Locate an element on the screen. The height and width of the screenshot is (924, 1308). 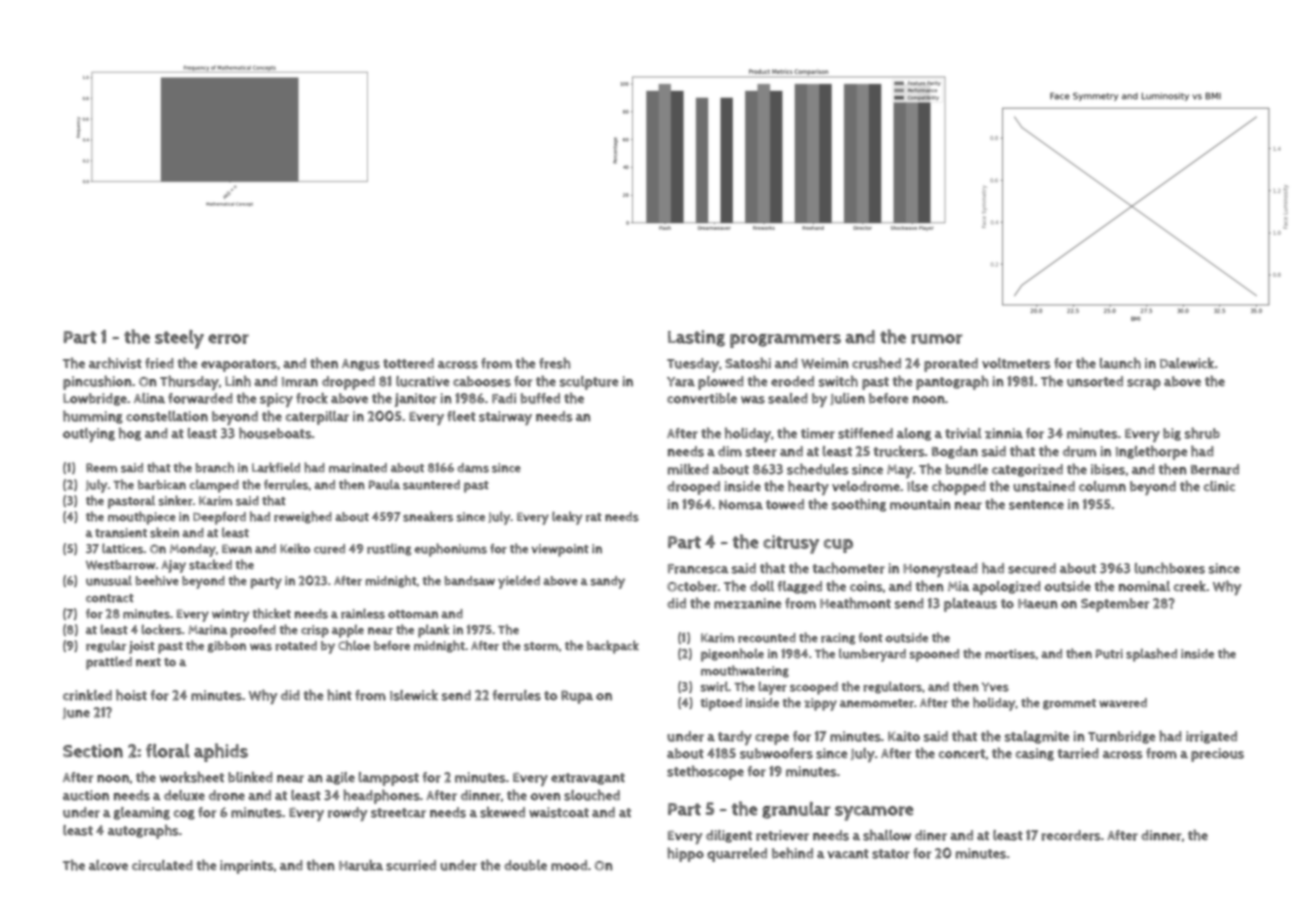
Dalewick is located at coordinates (1187, 363).
